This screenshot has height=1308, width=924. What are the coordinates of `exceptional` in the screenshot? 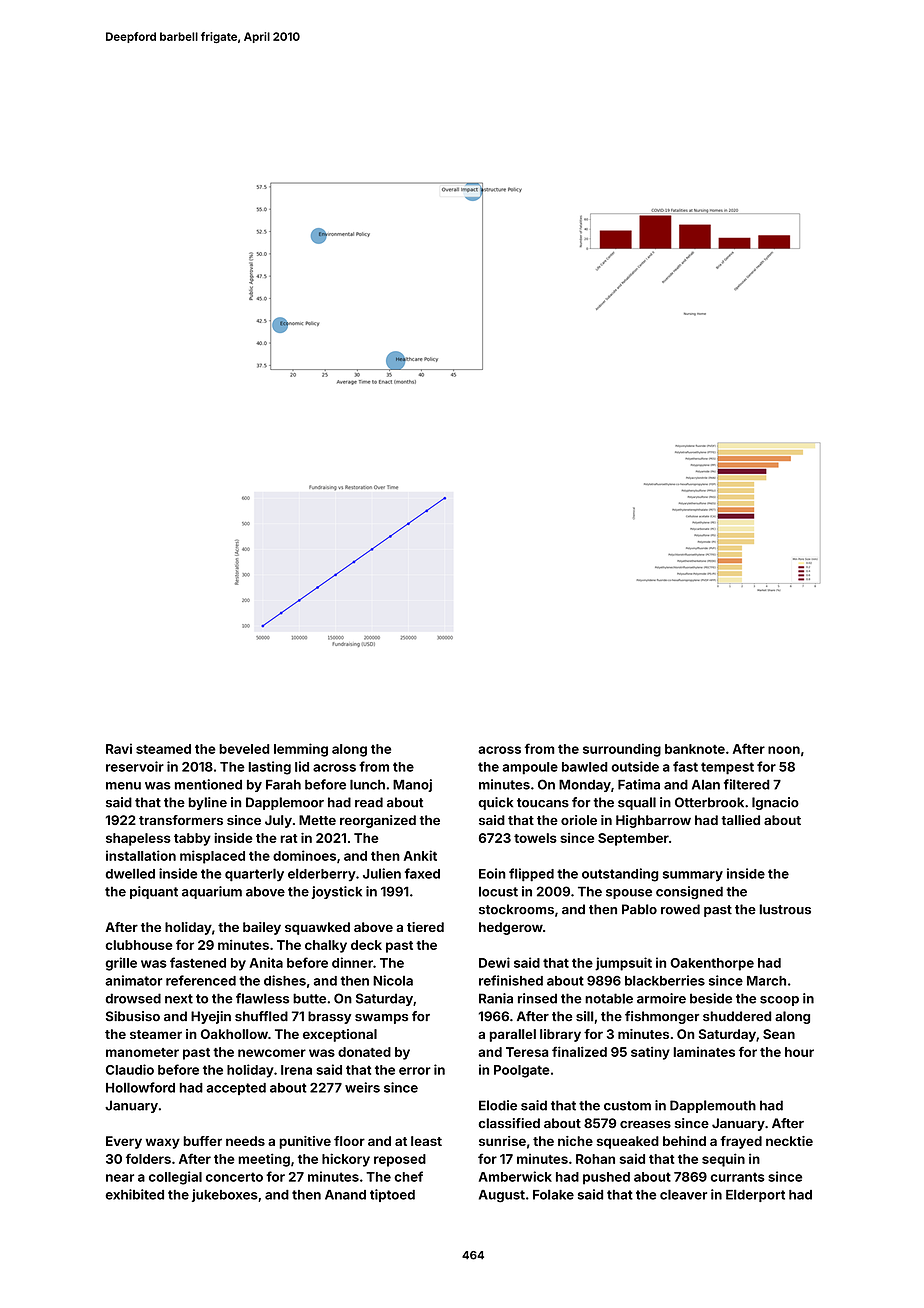 It's located at (340, 1035).
